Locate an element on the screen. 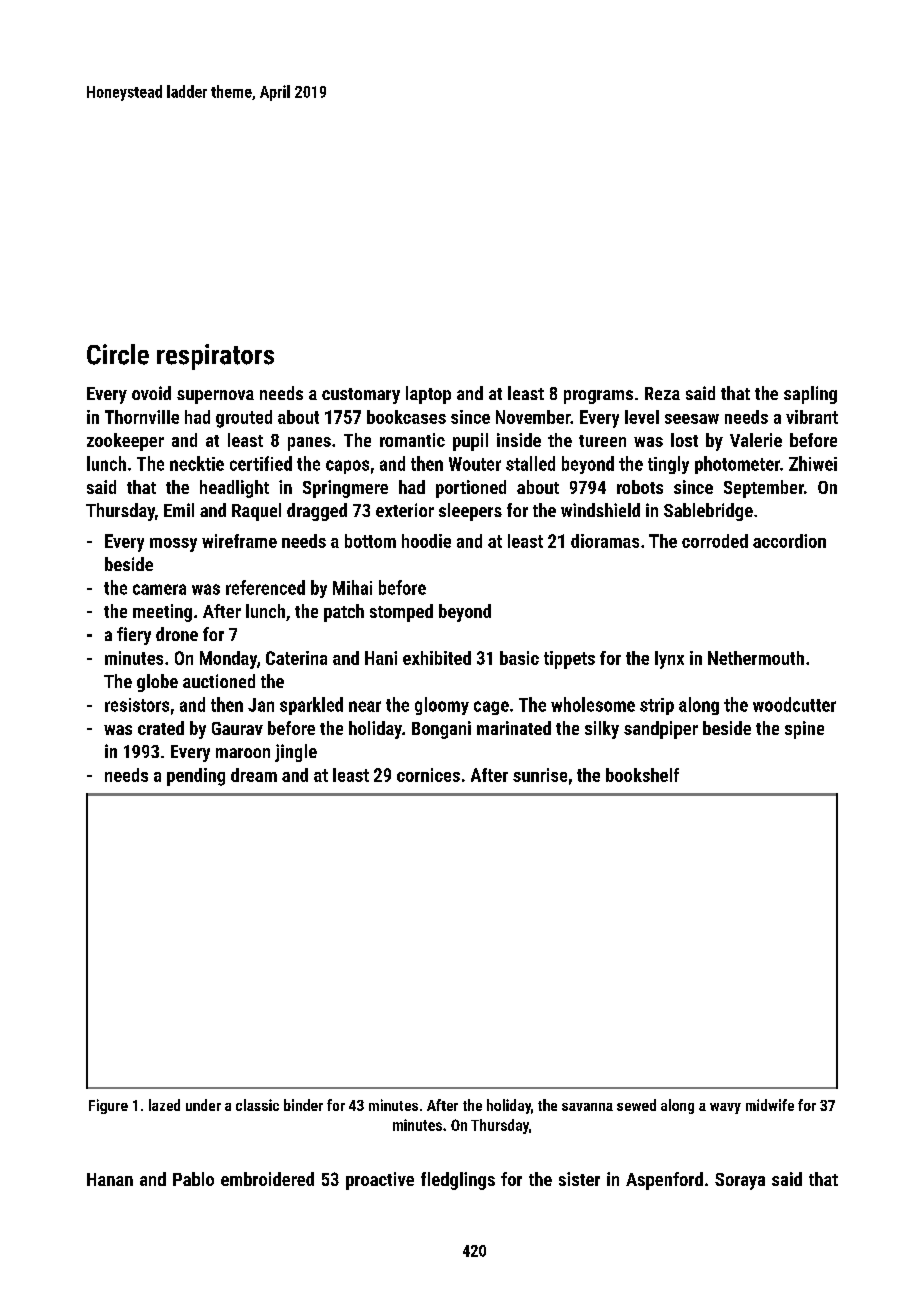 Image resolution: width=924 pixels, height=1311 pixels. pending is located at coordinates (196, 777).
